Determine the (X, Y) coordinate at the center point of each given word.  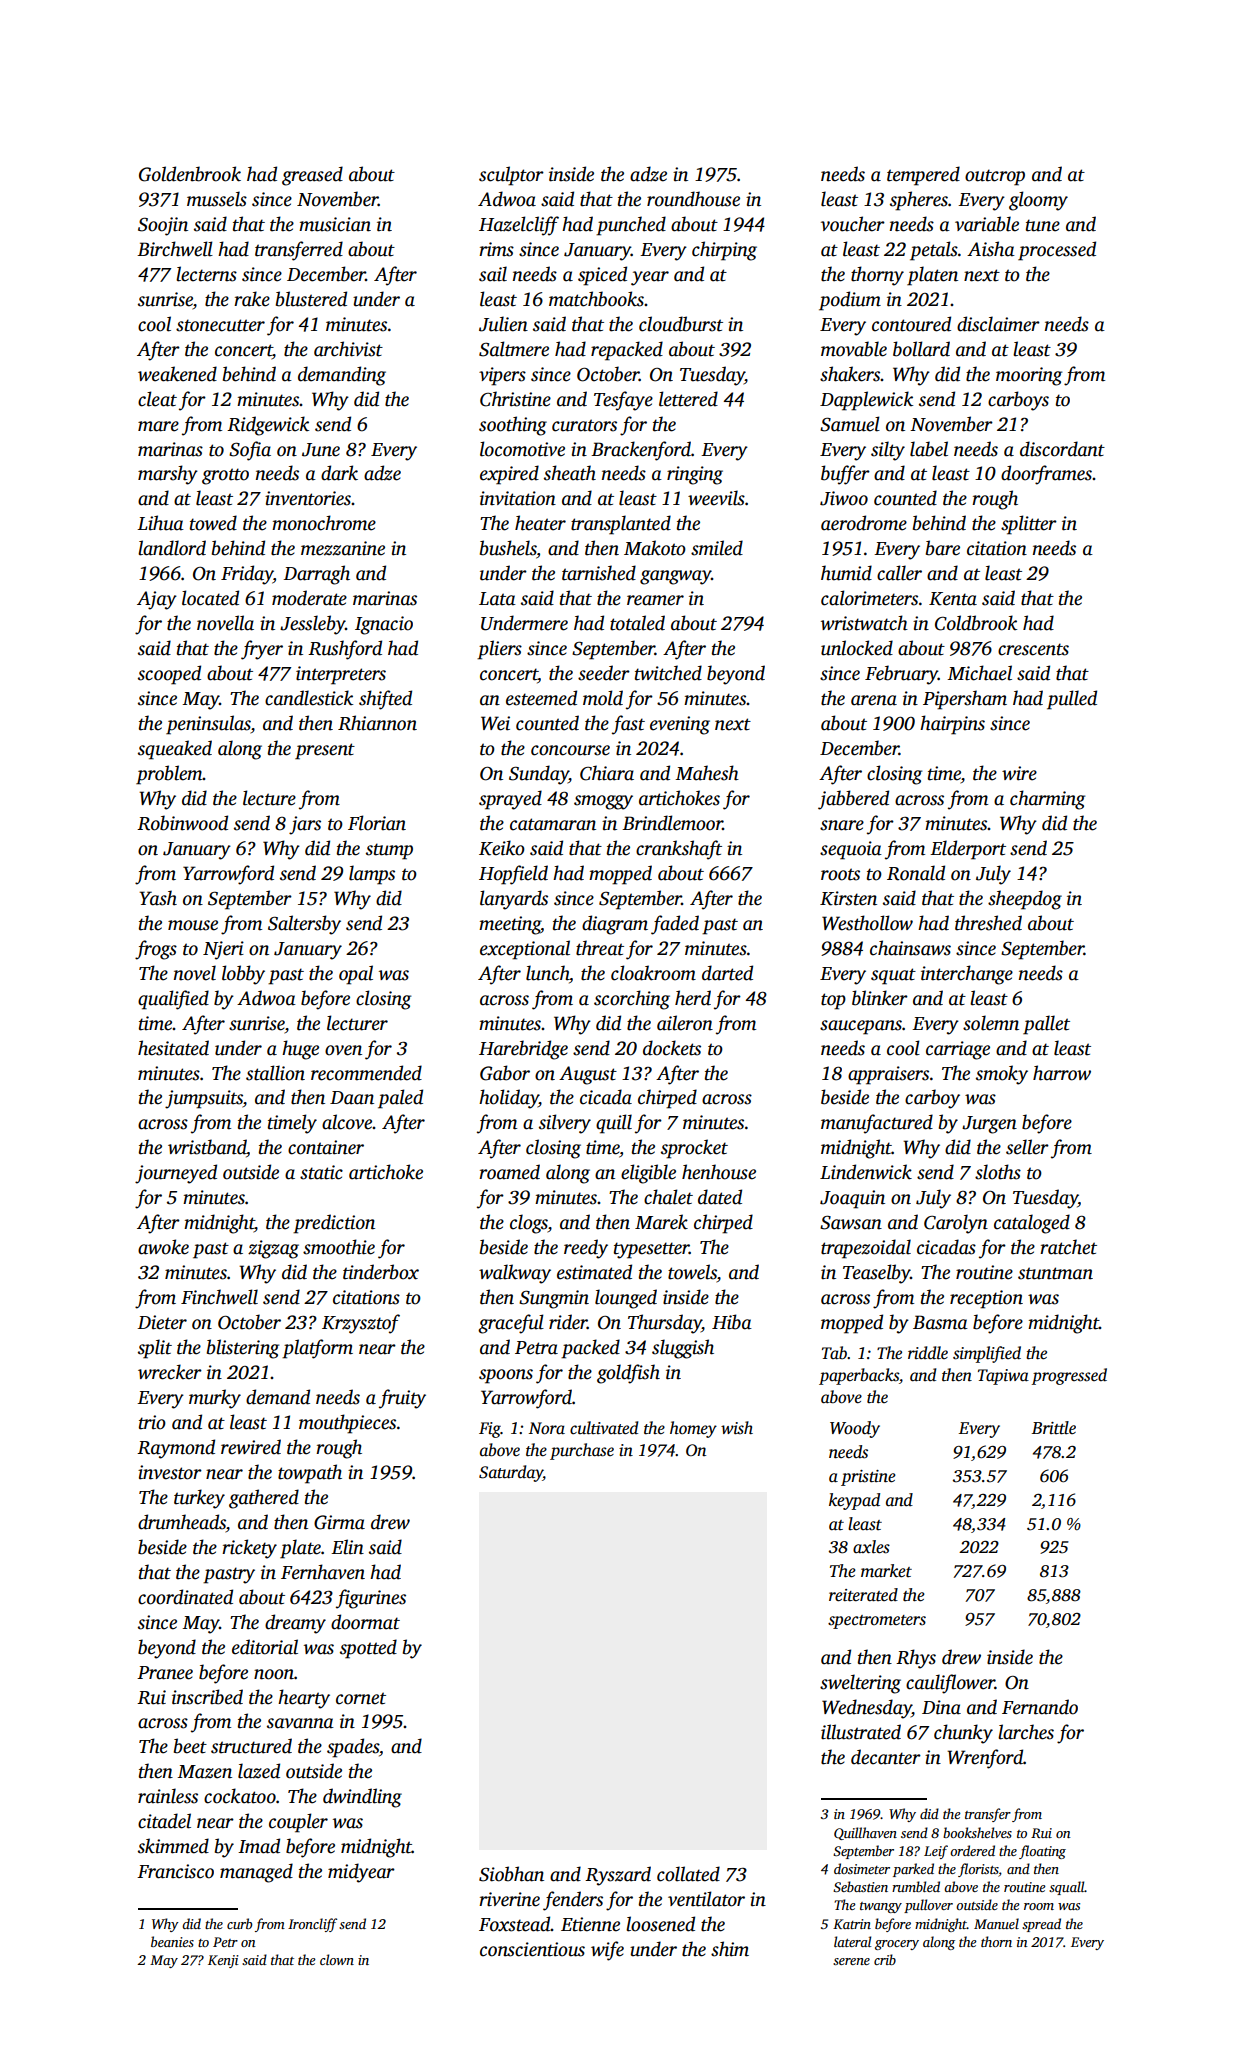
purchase (582, 1451)
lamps (372, 875)
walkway (515, 1274)
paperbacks (859, 1376)
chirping (724, 251)
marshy (168, 475)
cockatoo (240, 1796)
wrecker (170, 1372)
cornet (361, 1698)
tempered (923, 176)
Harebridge (523, 1050)
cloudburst (681, 324)
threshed (988, 923)
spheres (919, 201)
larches (1026, 1732)
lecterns (206, 274)
